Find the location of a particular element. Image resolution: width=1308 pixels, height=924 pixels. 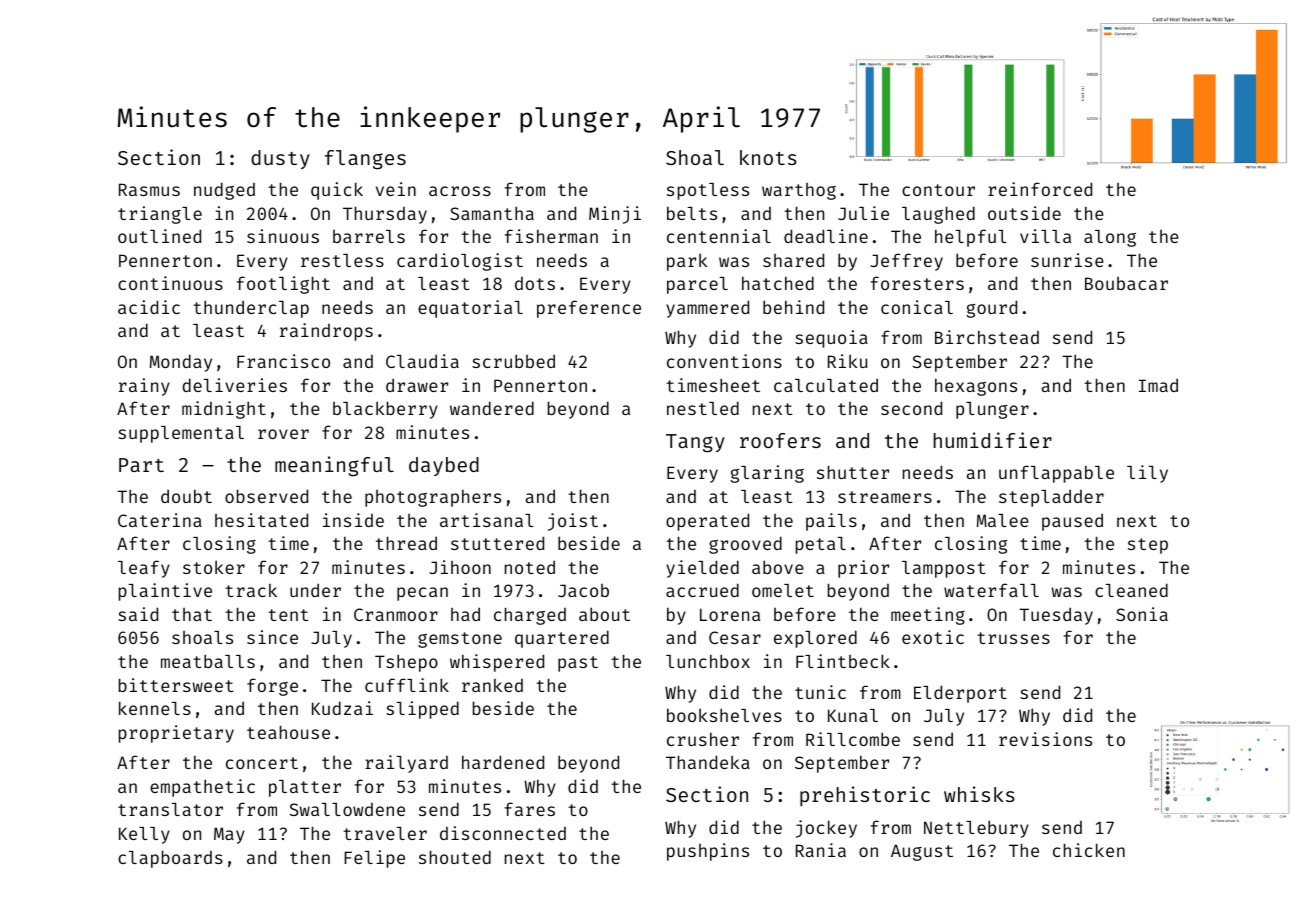

knots is located at coordinates (768, 157).
